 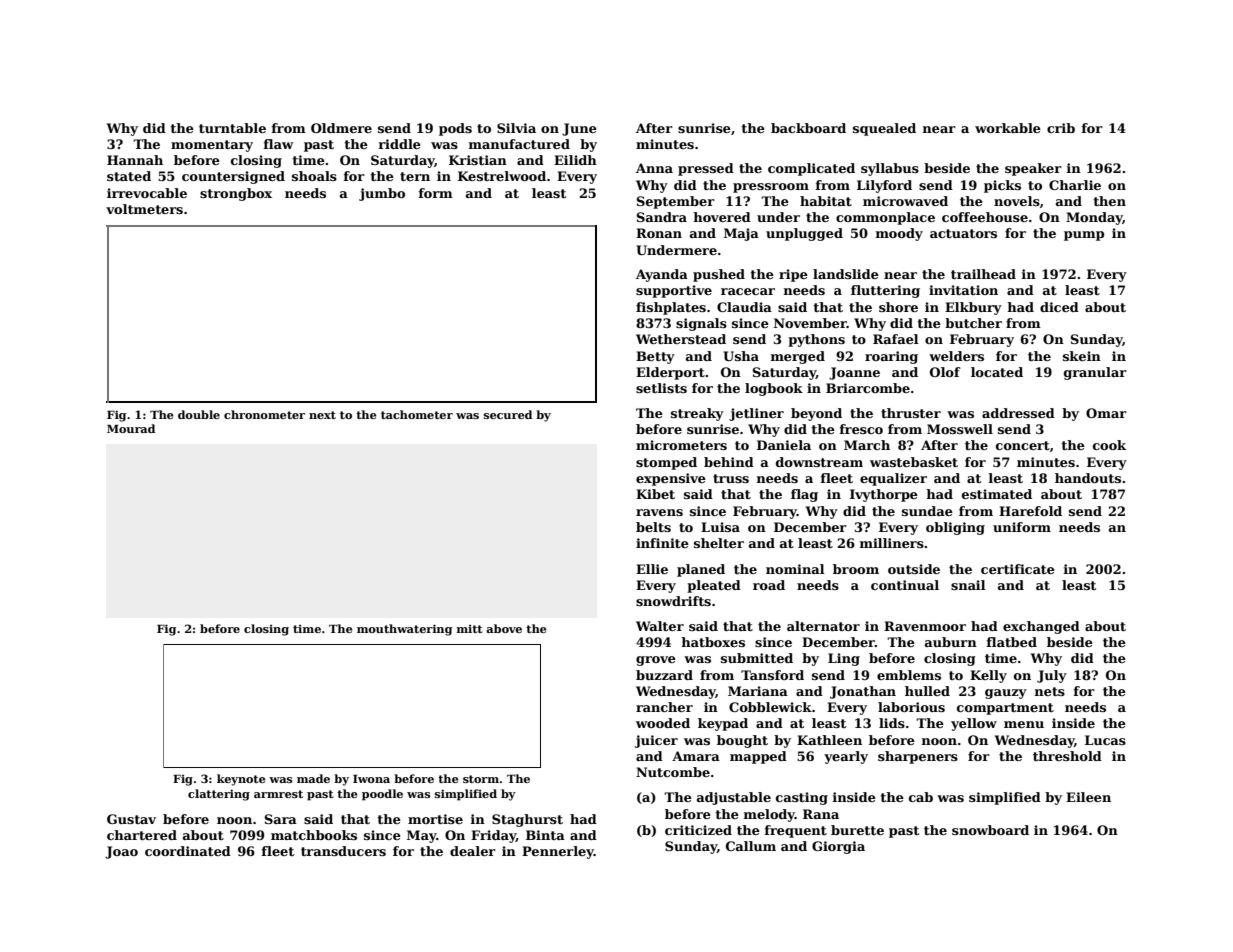 I want to click on turntable, so click(x=232, y=128).
